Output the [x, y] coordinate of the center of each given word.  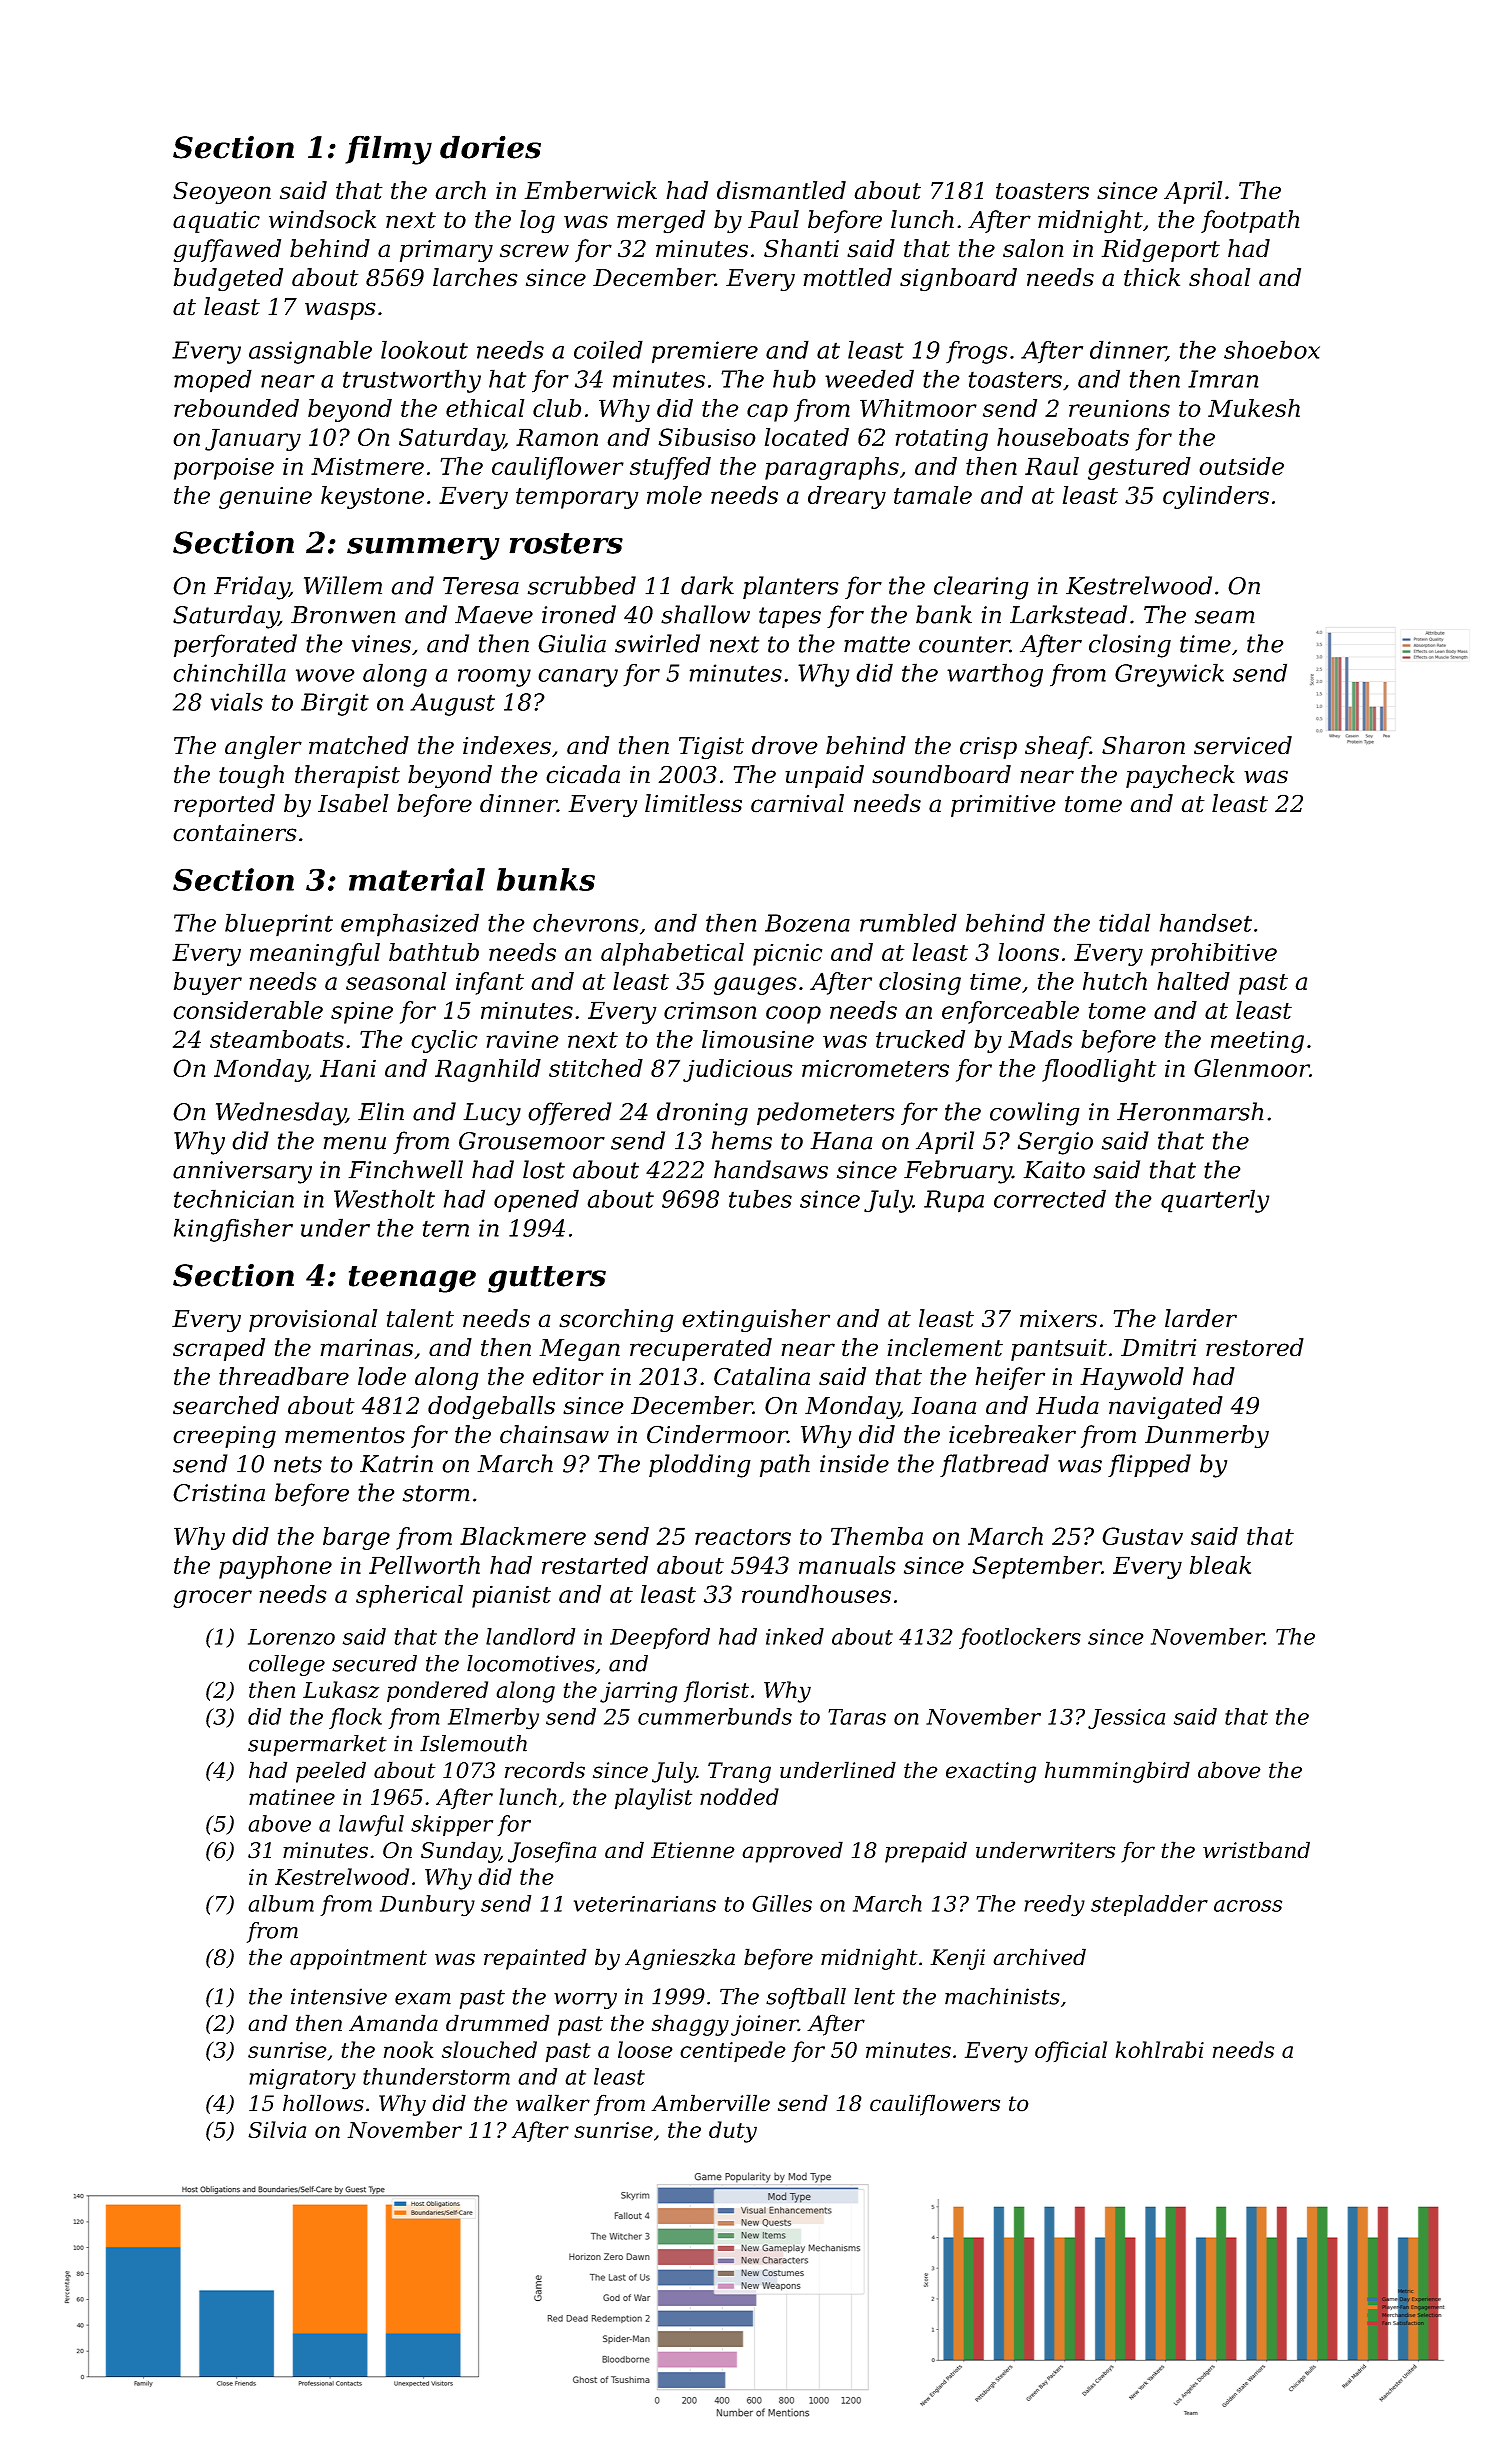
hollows [323, 2103]
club [557, 408]
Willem [343, 585]
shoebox [1272, 349]
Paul [773, 219]
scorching [616, 1321]
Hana [841, 1141]
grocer [212, 1599]
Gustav [1142, 1536]
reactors [743, 1537]
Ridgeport [1160, 251]
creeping [224, 1437]
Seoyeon [222, 193]
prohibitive [1214, 954]
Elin [381, 1111]
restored [1255, 1347]
